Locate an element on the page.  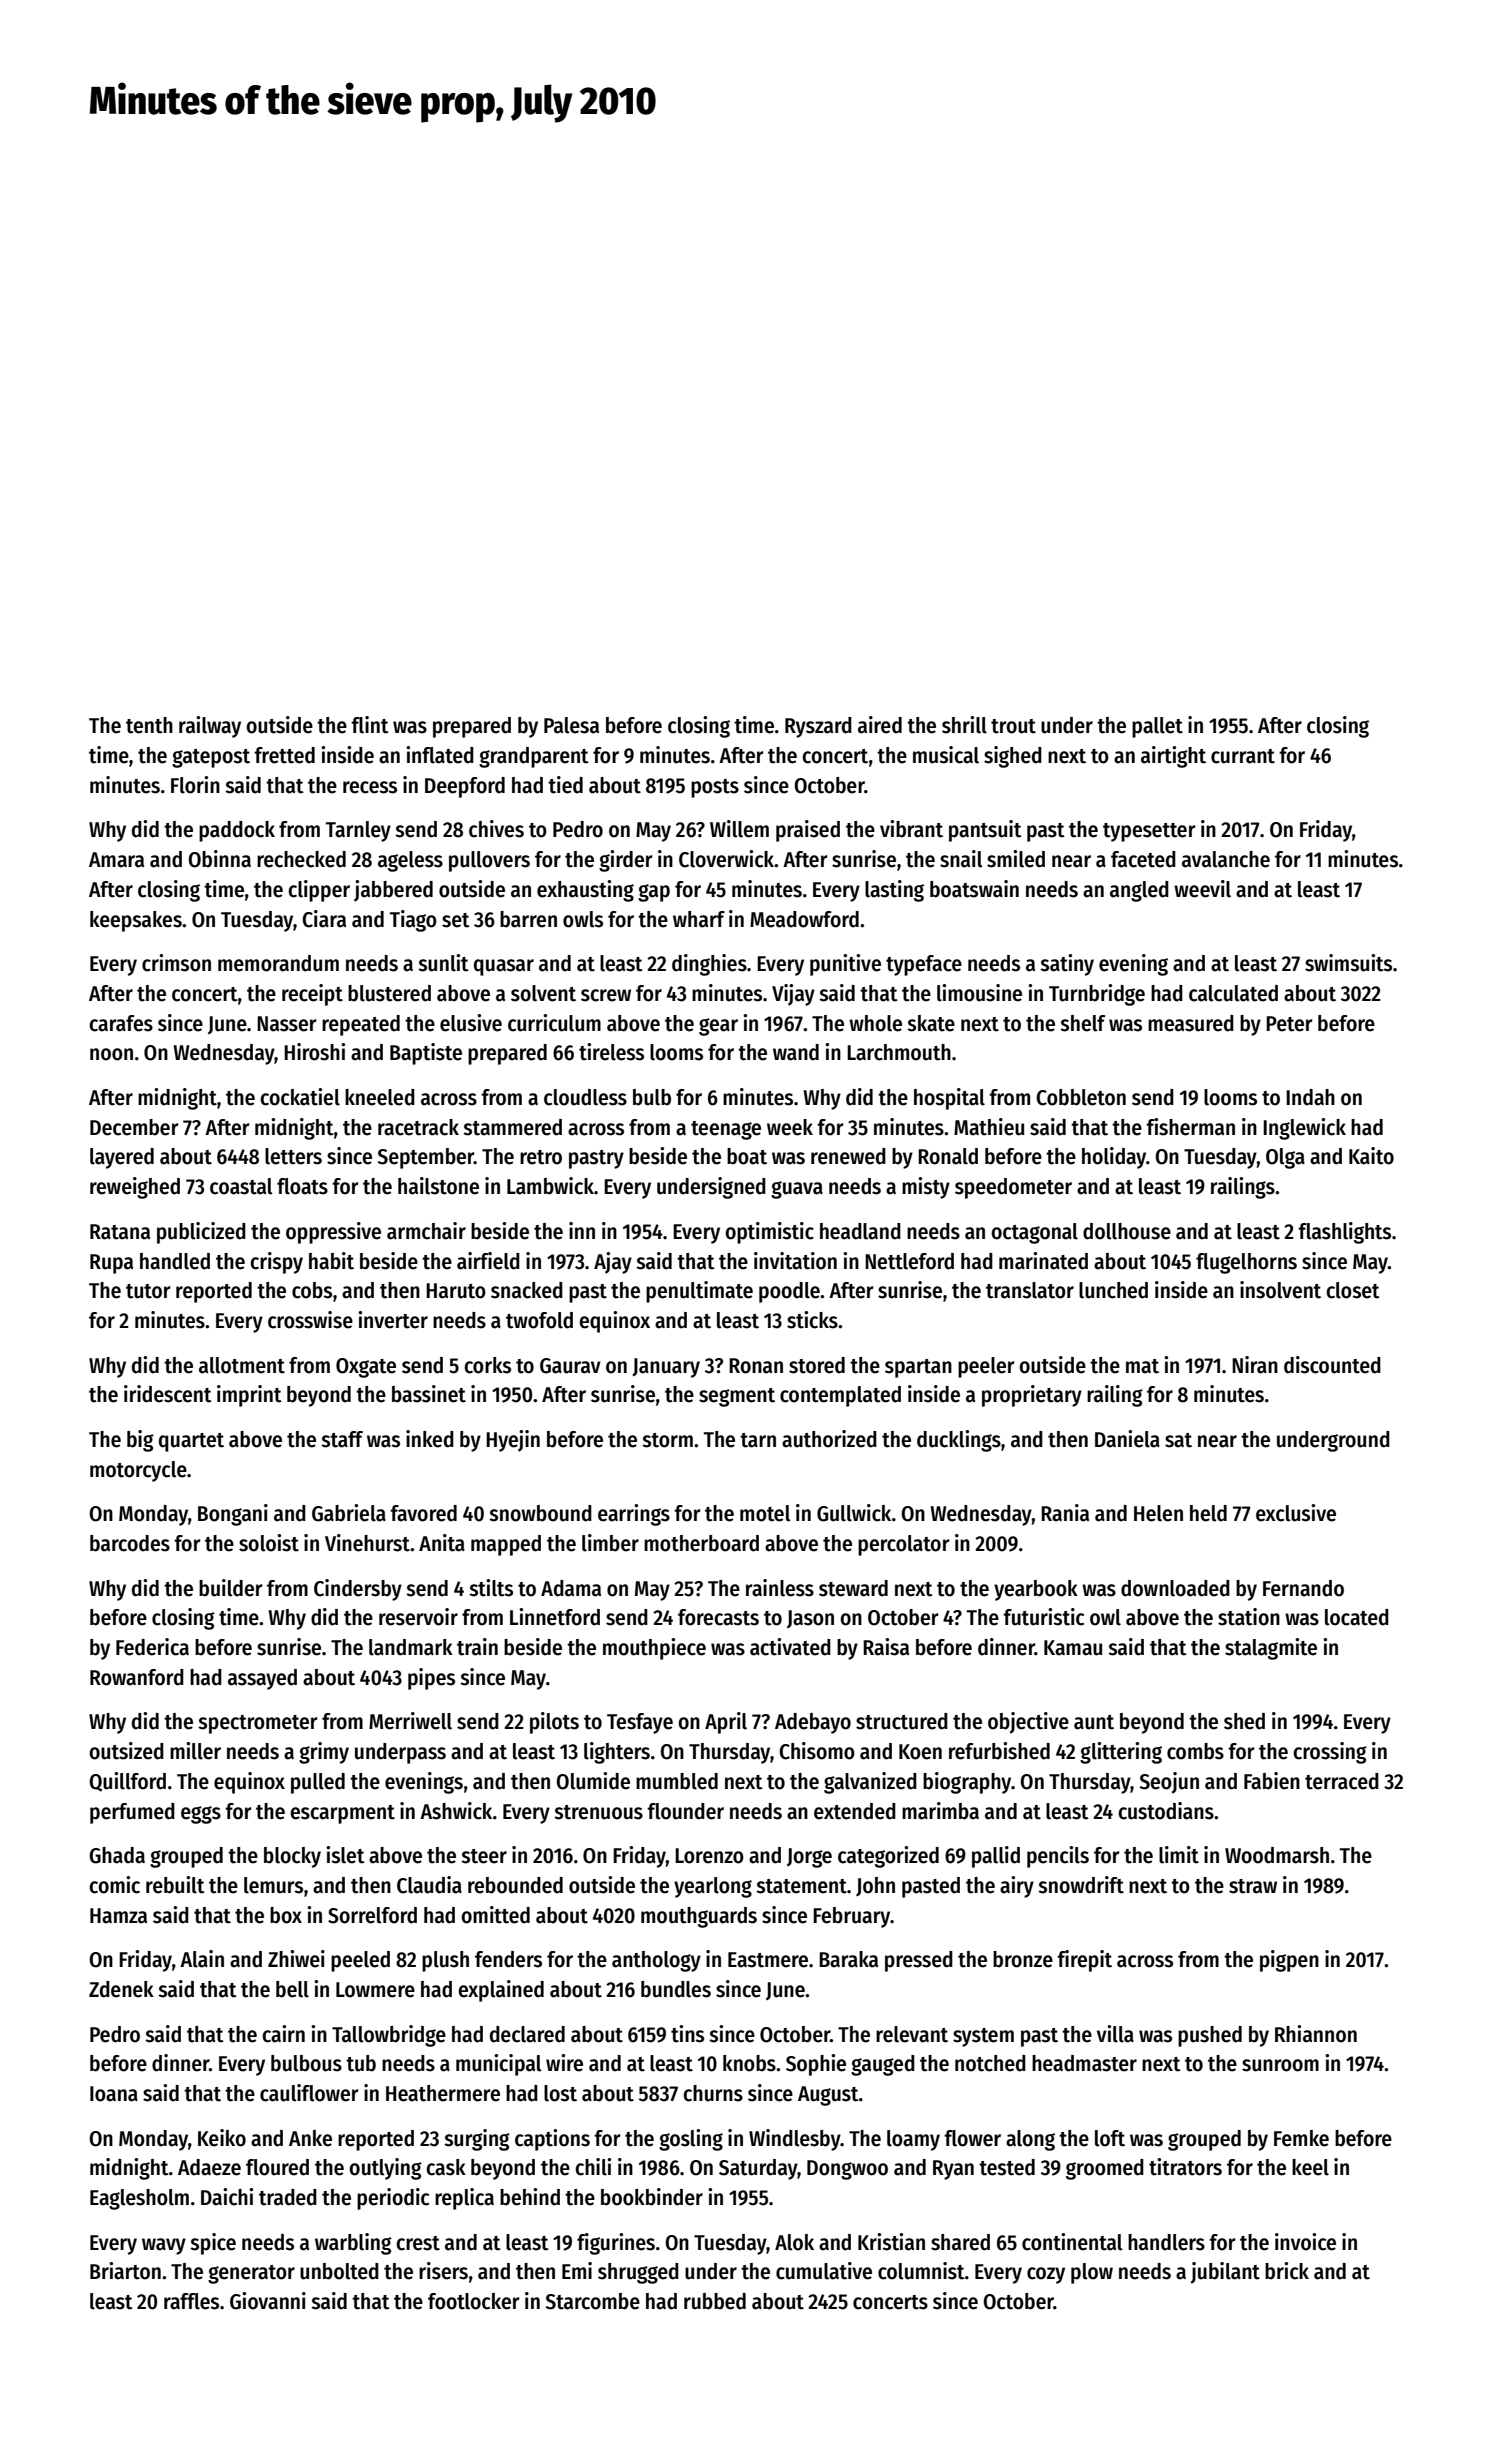
Zdenek is located at coordinates (121, 1989).
